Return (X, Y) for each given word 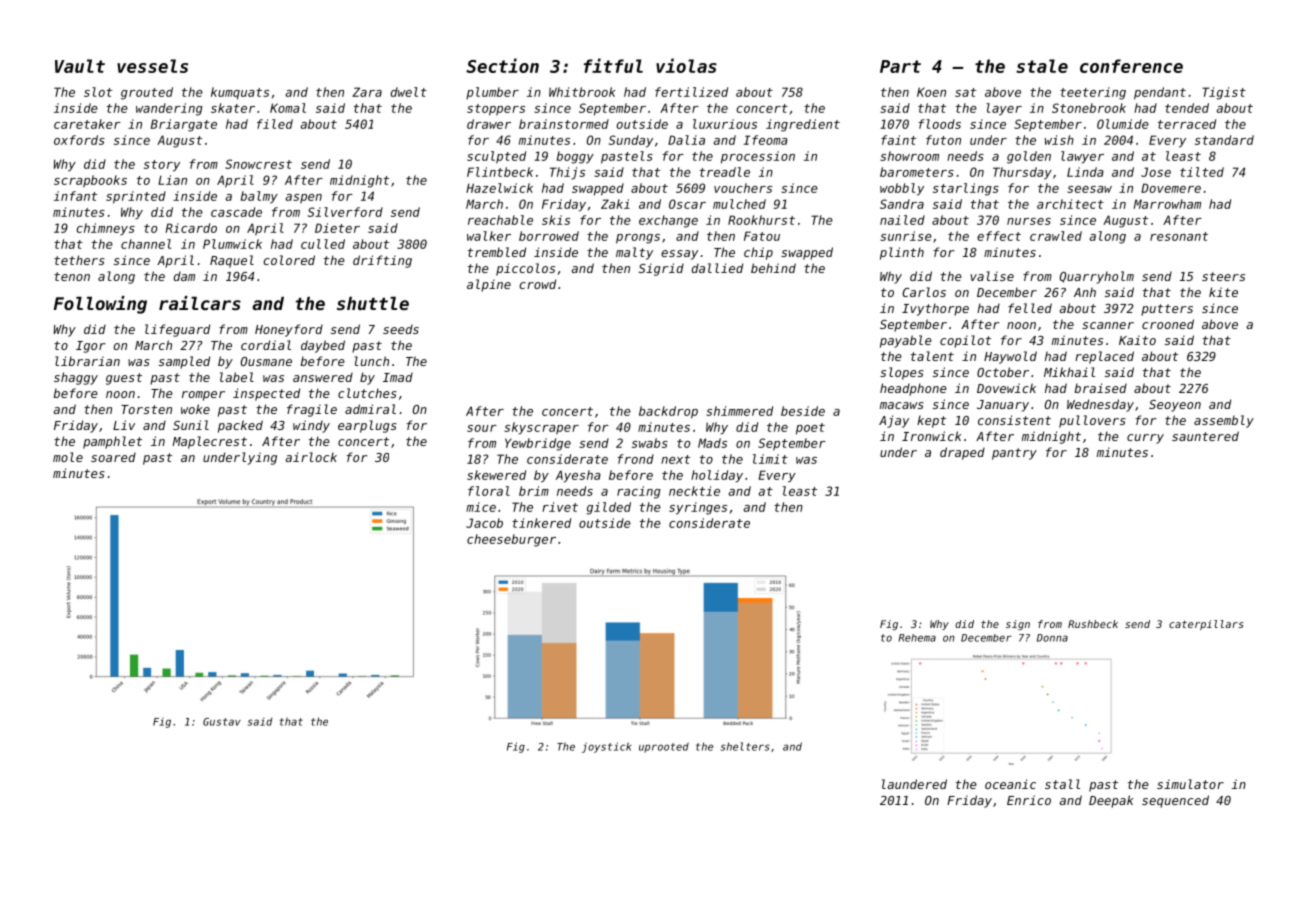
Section (502, 65)
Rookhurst (761, 220)
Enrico (1029, 800)
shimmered (739, 411)
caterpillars (1206, 625)
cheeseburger (511, 540)
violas (686, 65)
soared (113, 457)
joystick (606, 747)
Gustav (222, 722)
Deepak (1111, 801)
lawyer (1082, 157)
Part (900, 66)
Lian (172, 180)
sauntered (1205, 436)
